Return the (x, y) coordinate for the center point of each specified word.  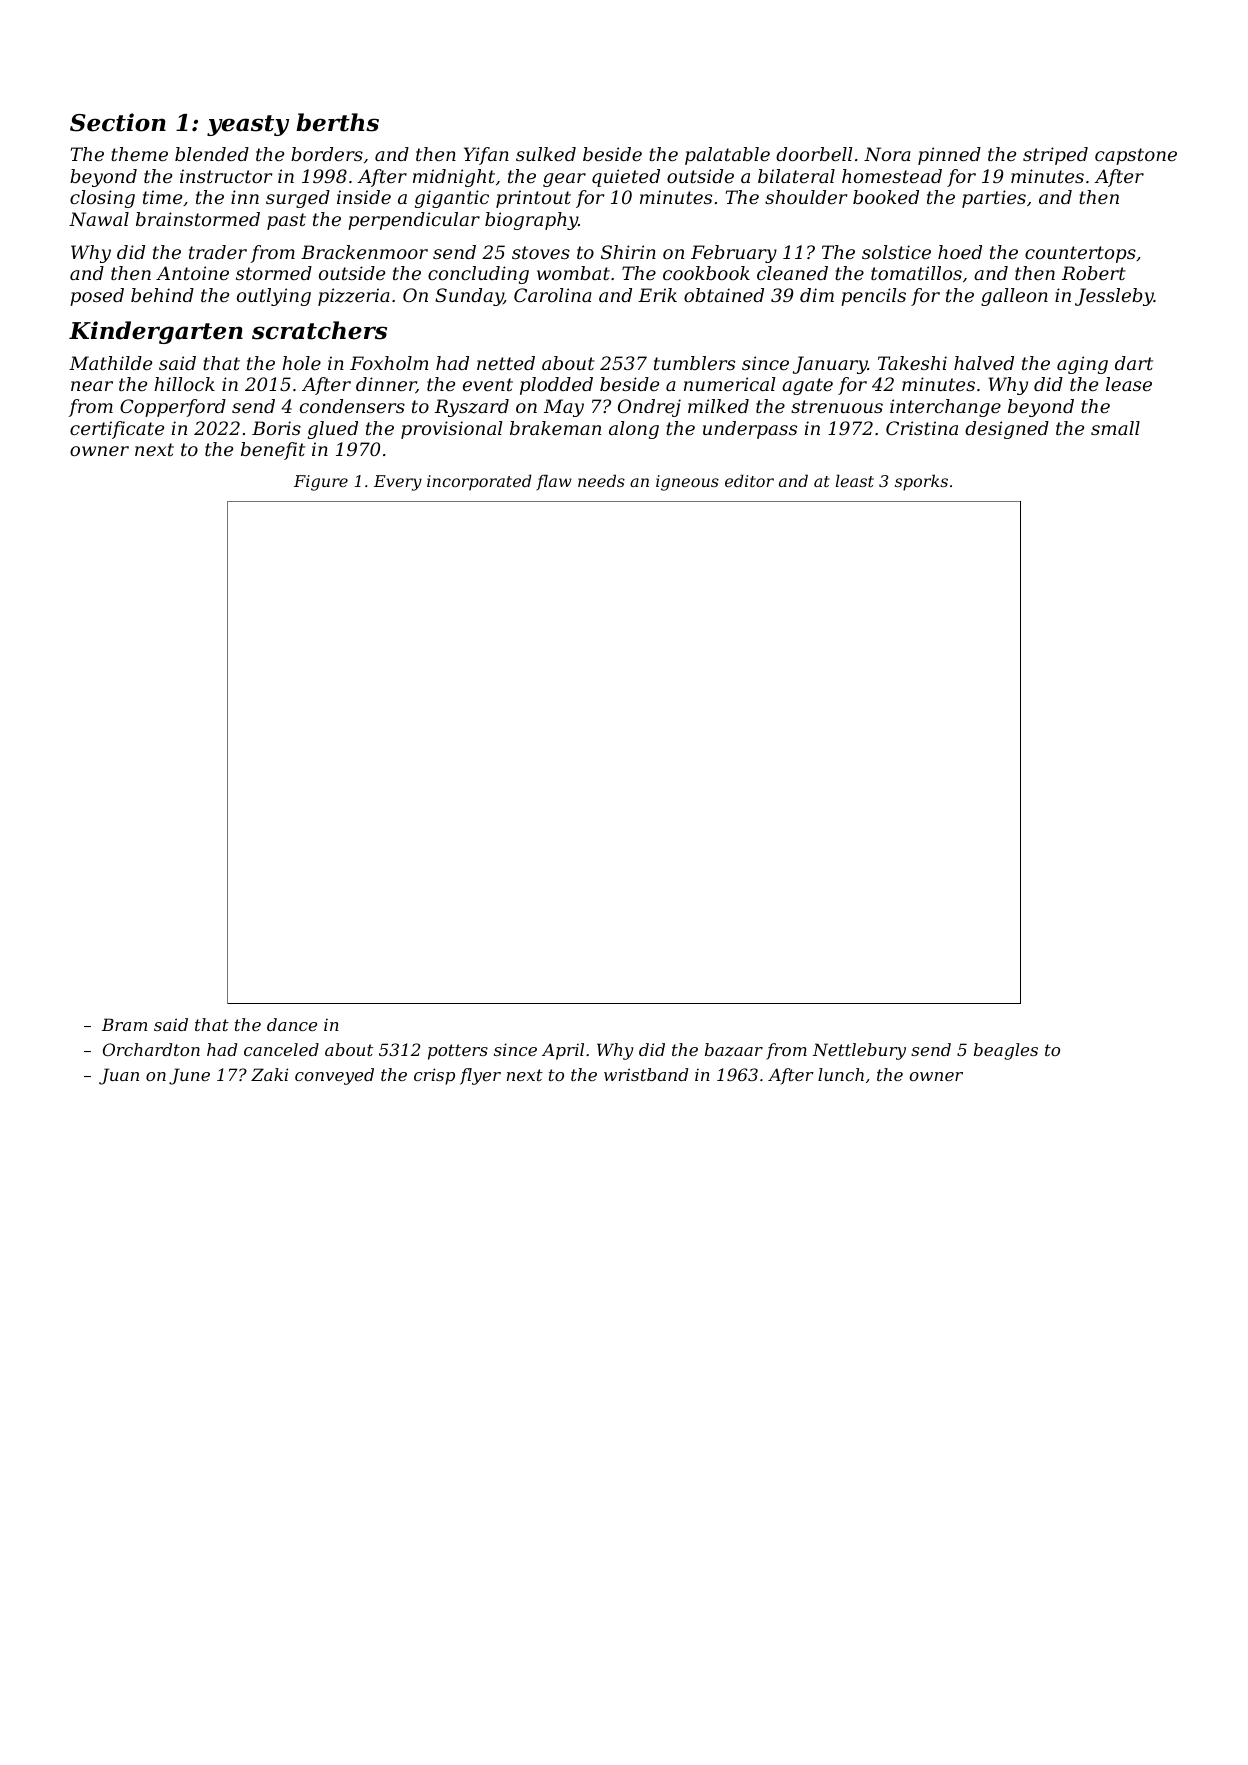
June (189, 1076)
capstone (1136, 156)
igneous (687, 483)
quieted (626, 178)
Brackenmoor (364, 252)
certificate (117, 430)
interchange (945, 408)
